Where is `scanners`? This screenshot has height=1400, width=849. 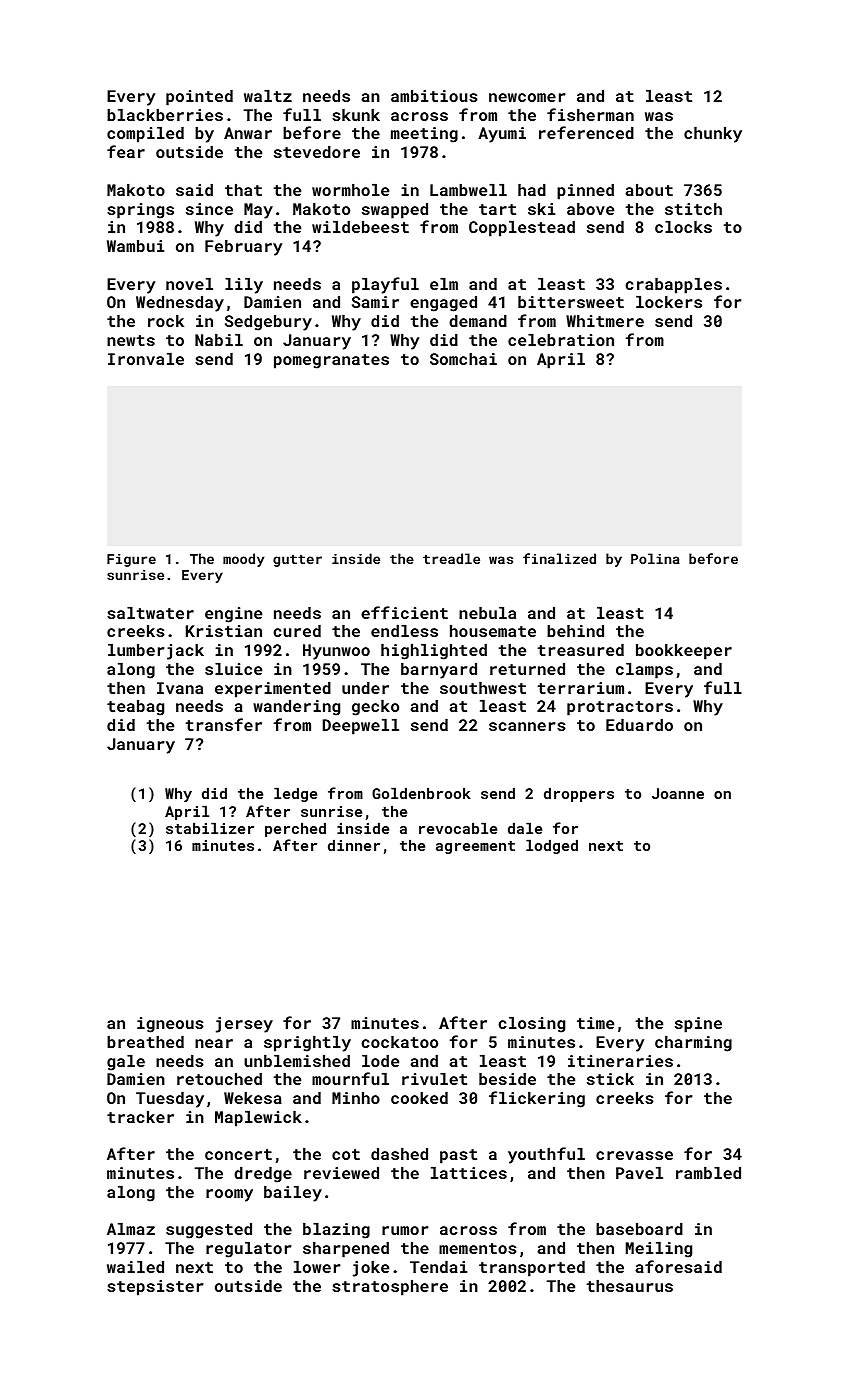 scanners is located at coordinates (527, 726).
